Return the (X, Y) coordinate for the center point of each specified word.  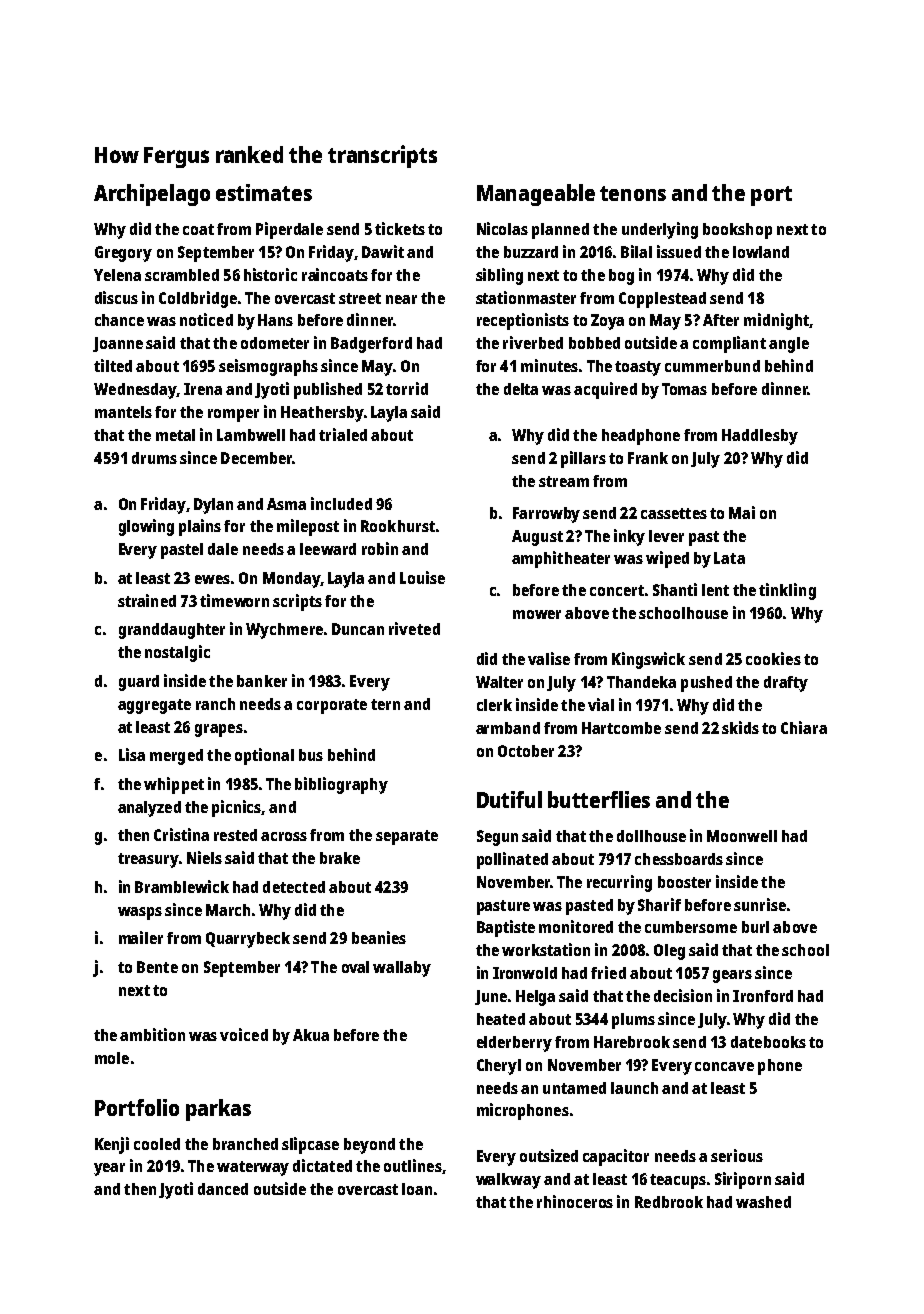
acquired (605, 390)
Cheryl (499, 1067)
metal (175, 435)
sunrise (760, 904)
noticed (206, 319)
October (526, 751)
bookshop (737, 231)
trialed (343, 434)
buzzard (531, 252)
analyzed (149, 809)
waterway (253, 1168)
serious (737, 1155)
